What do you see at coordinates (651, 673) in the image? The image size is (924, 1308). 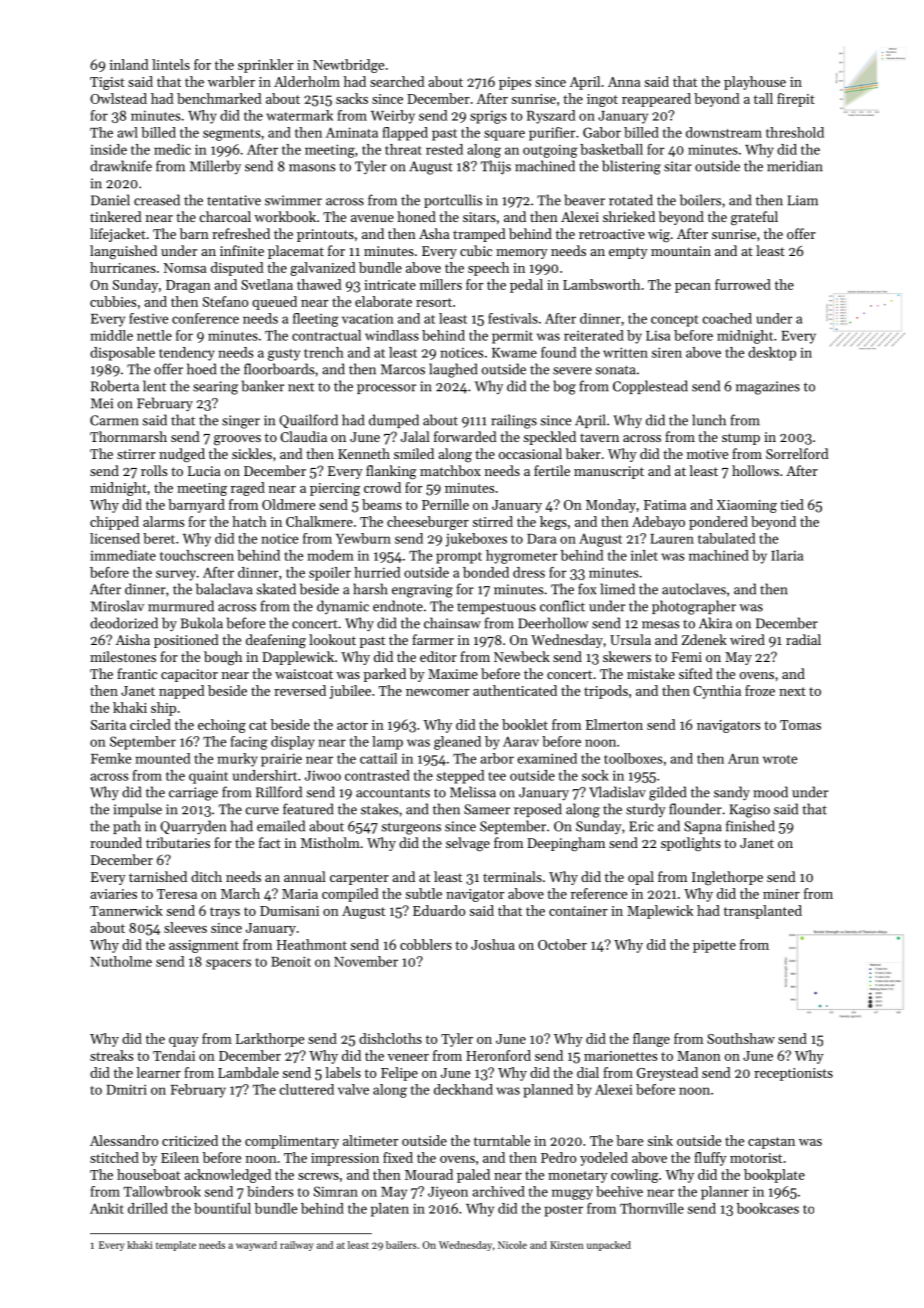 I see `mistake` at bounding box center [651, 673].
